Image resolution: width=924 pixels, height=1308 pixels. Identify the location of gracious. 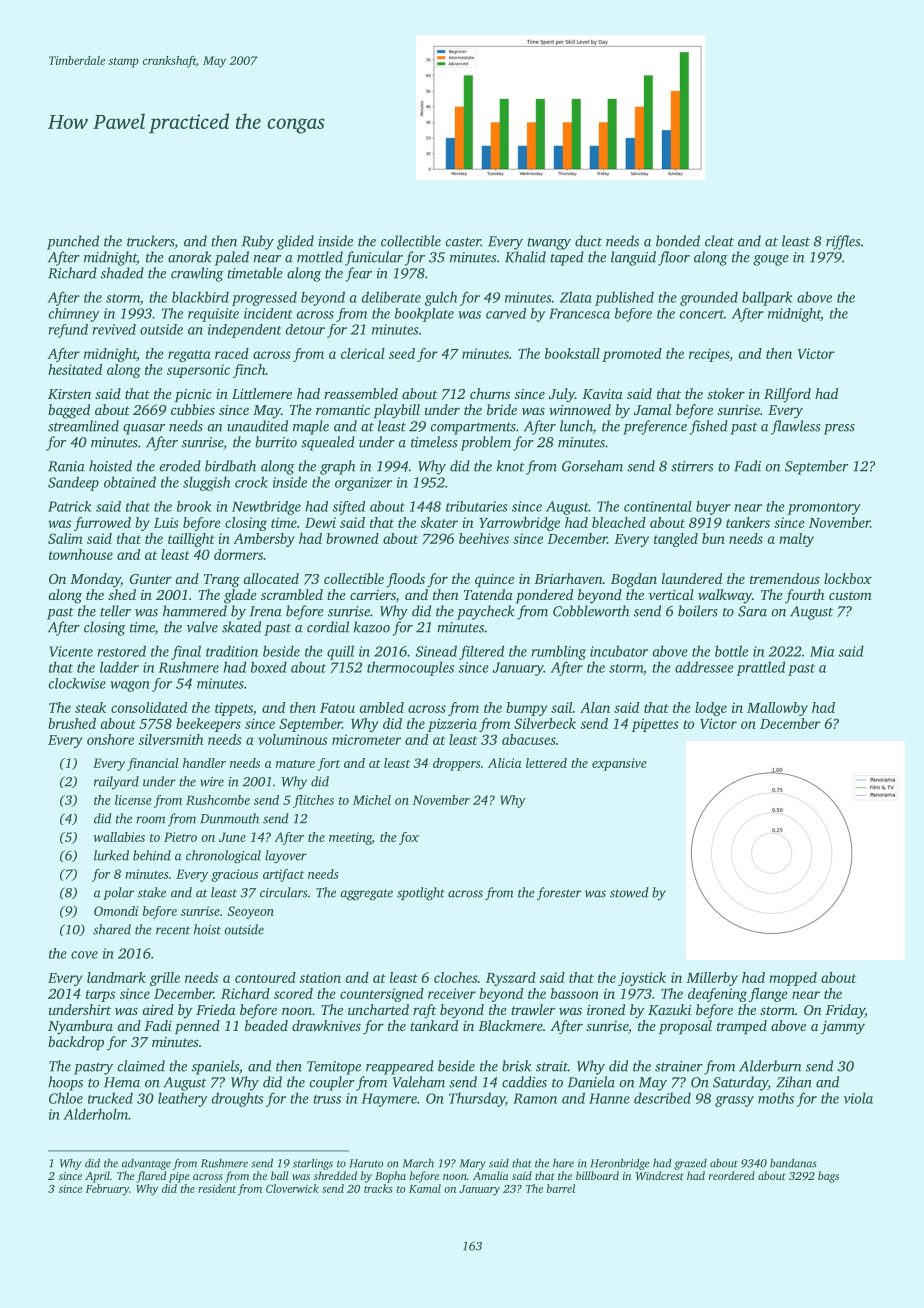
(234, 875).
